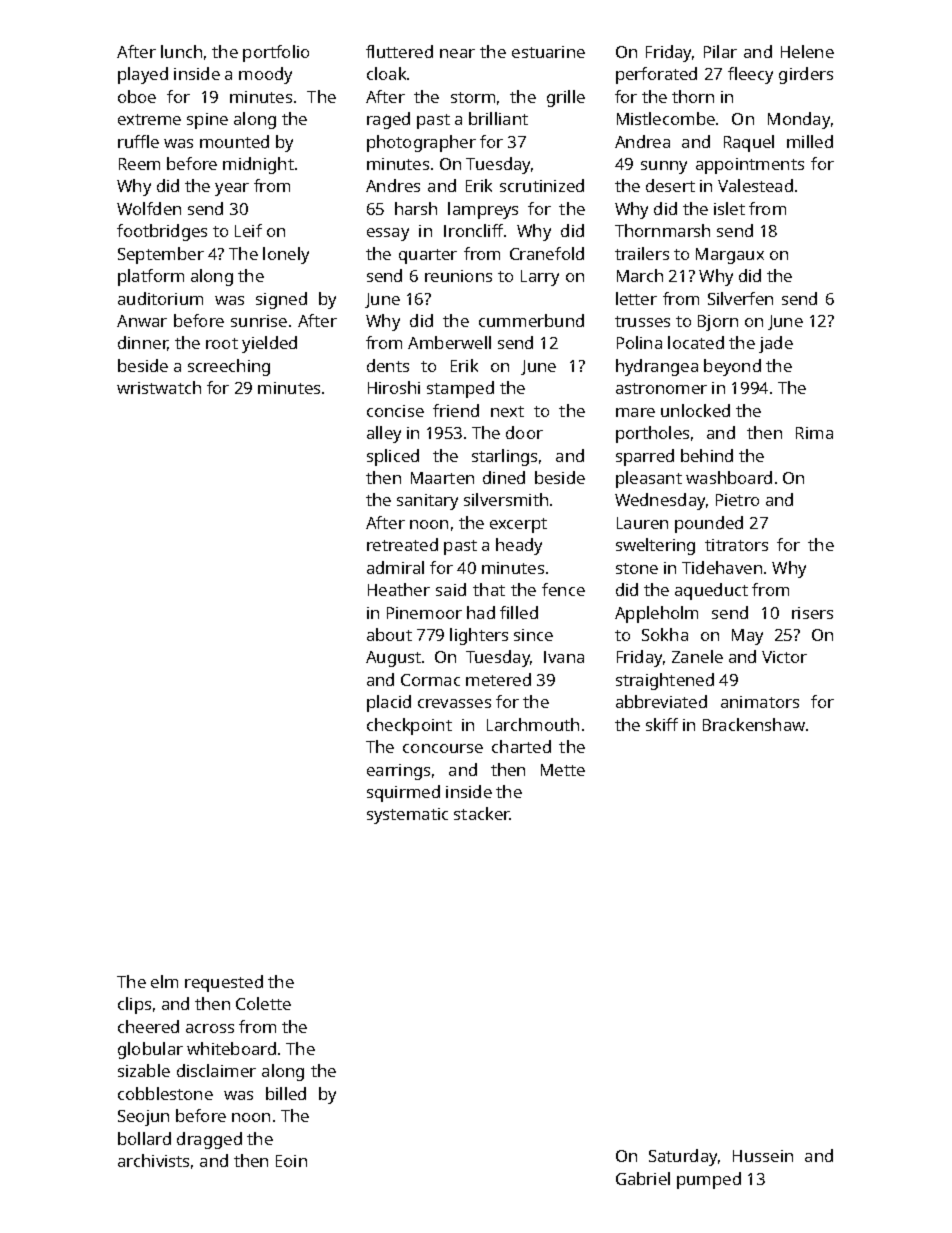 This screenshot has width=952, height=1233. Describe the element at coordinates (159, 387) in the screenshot. I see `wristwatch` at that location.
